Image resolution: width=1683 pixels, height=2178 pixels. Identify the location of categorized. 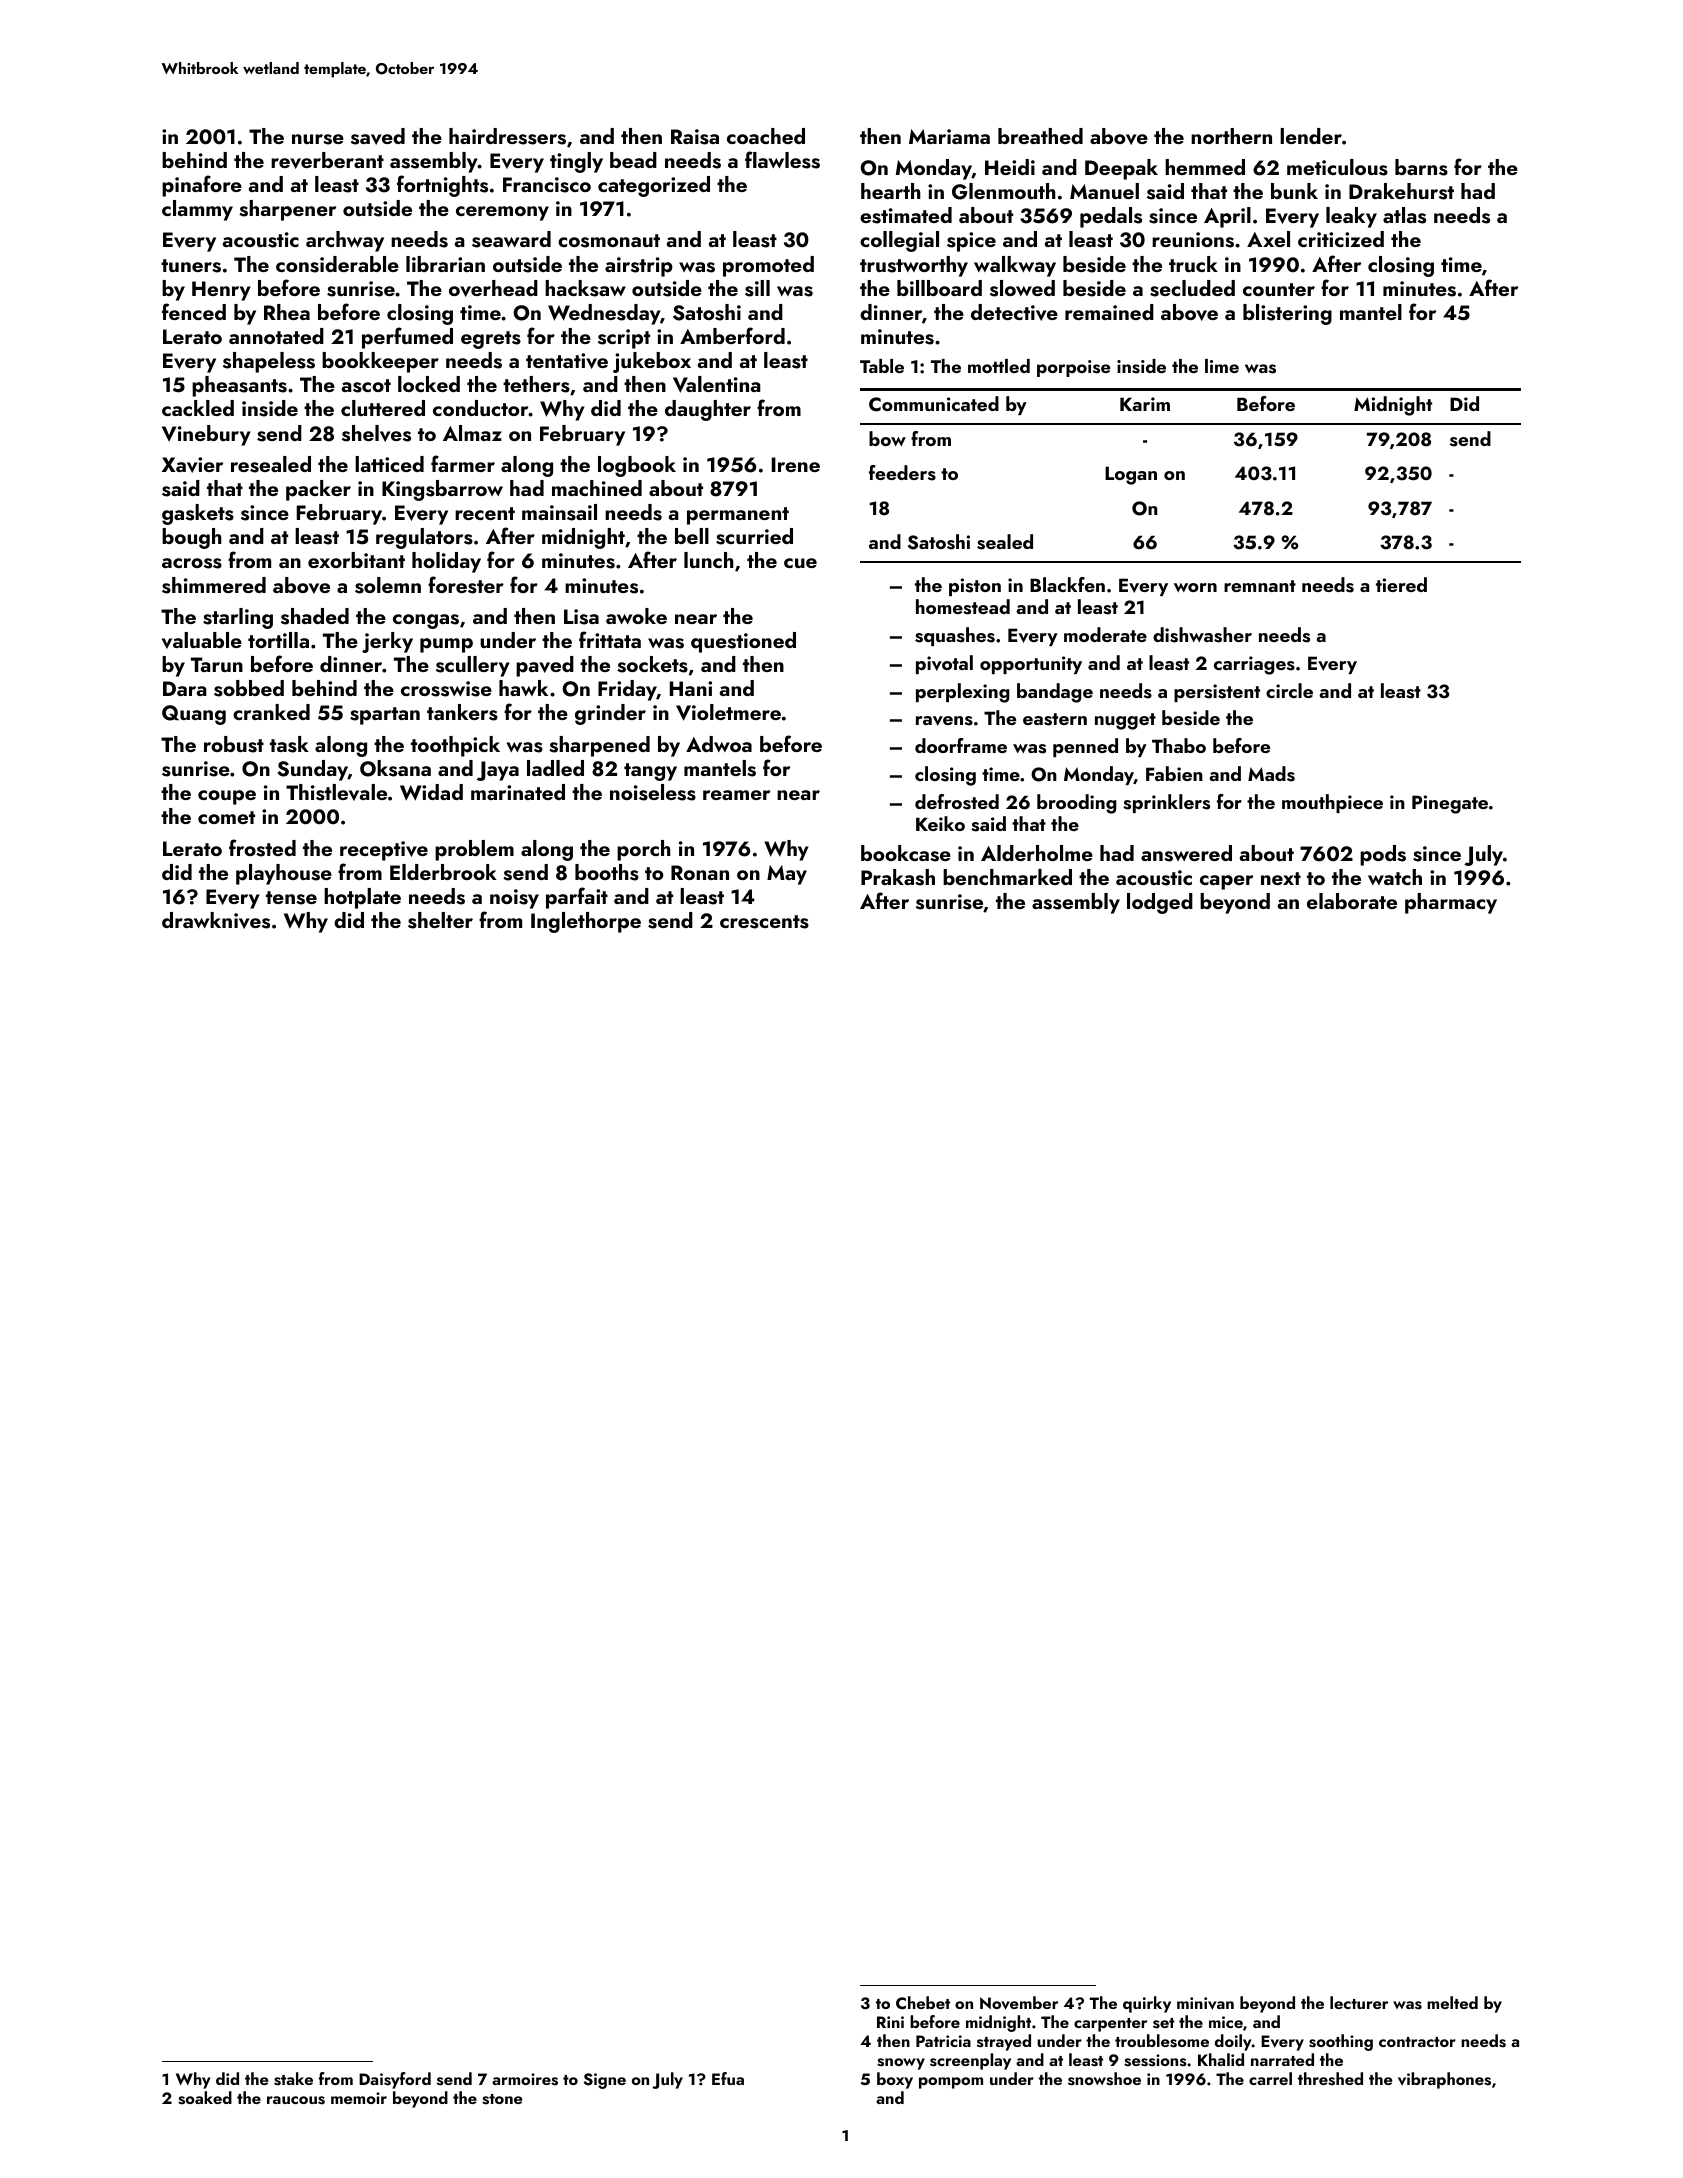
(654, 186).
